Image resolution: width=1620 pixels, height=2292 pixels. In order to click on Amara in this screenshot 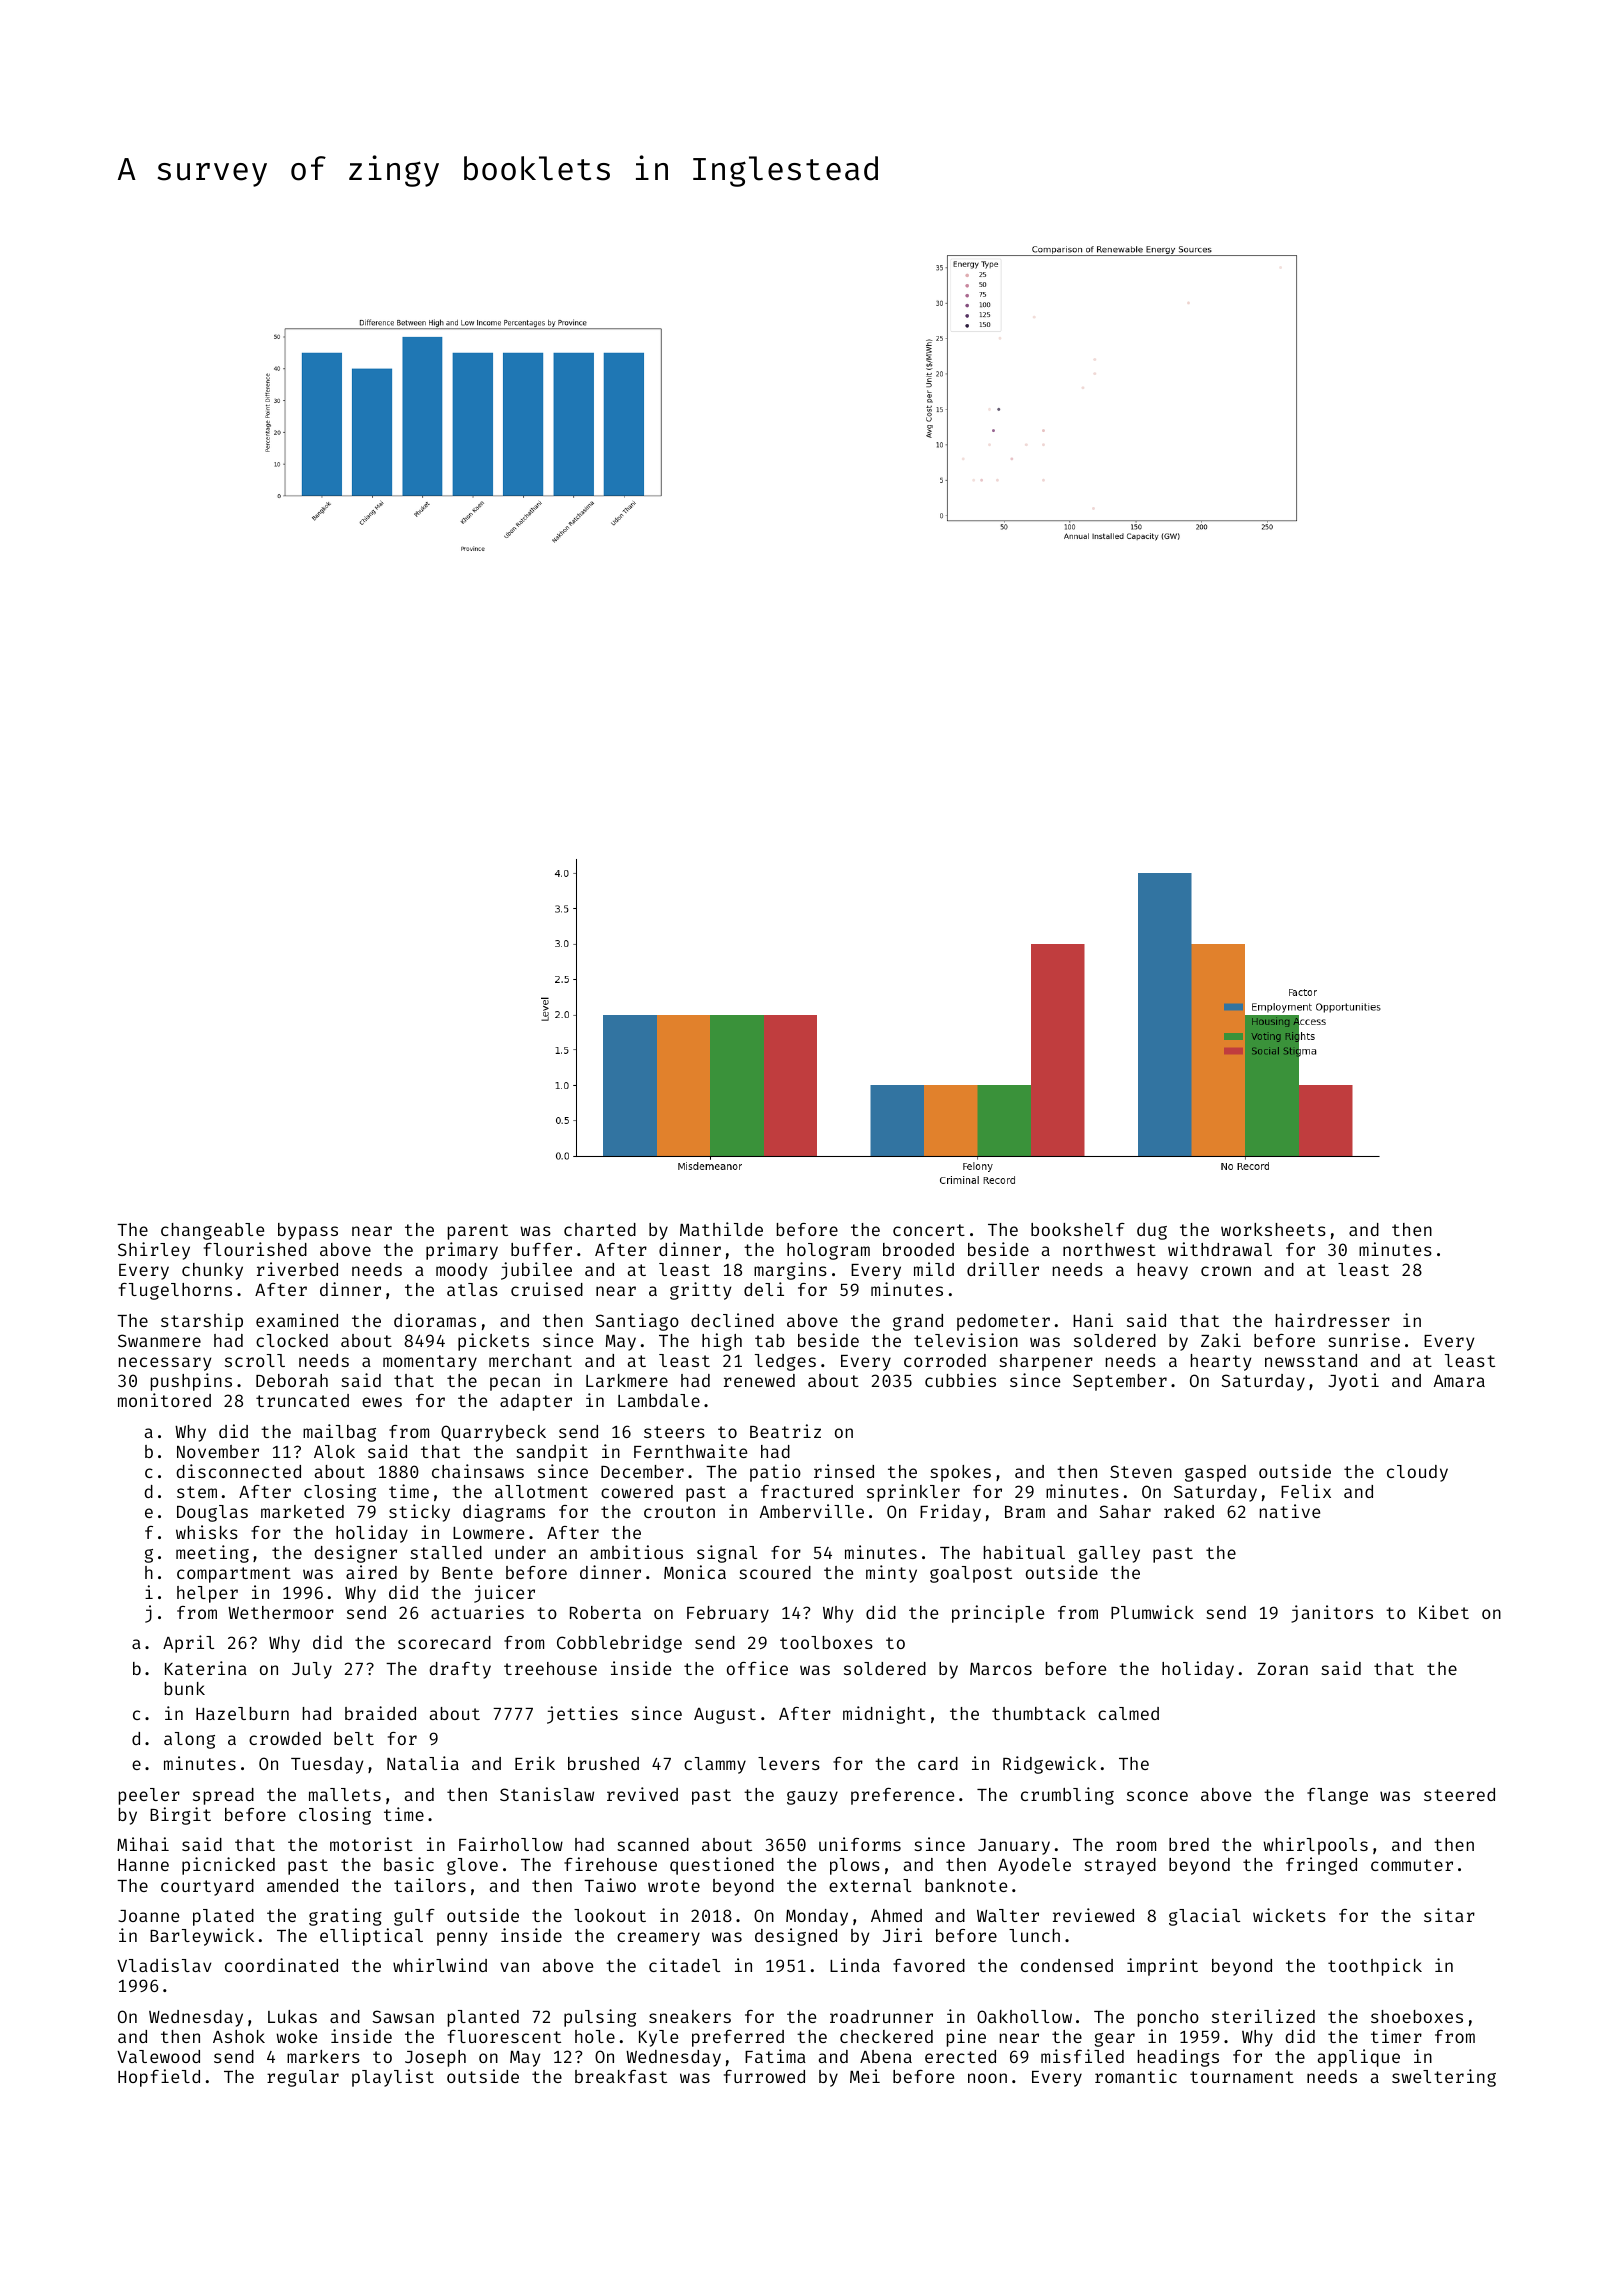, I will do `click(1459, 1381)`.
